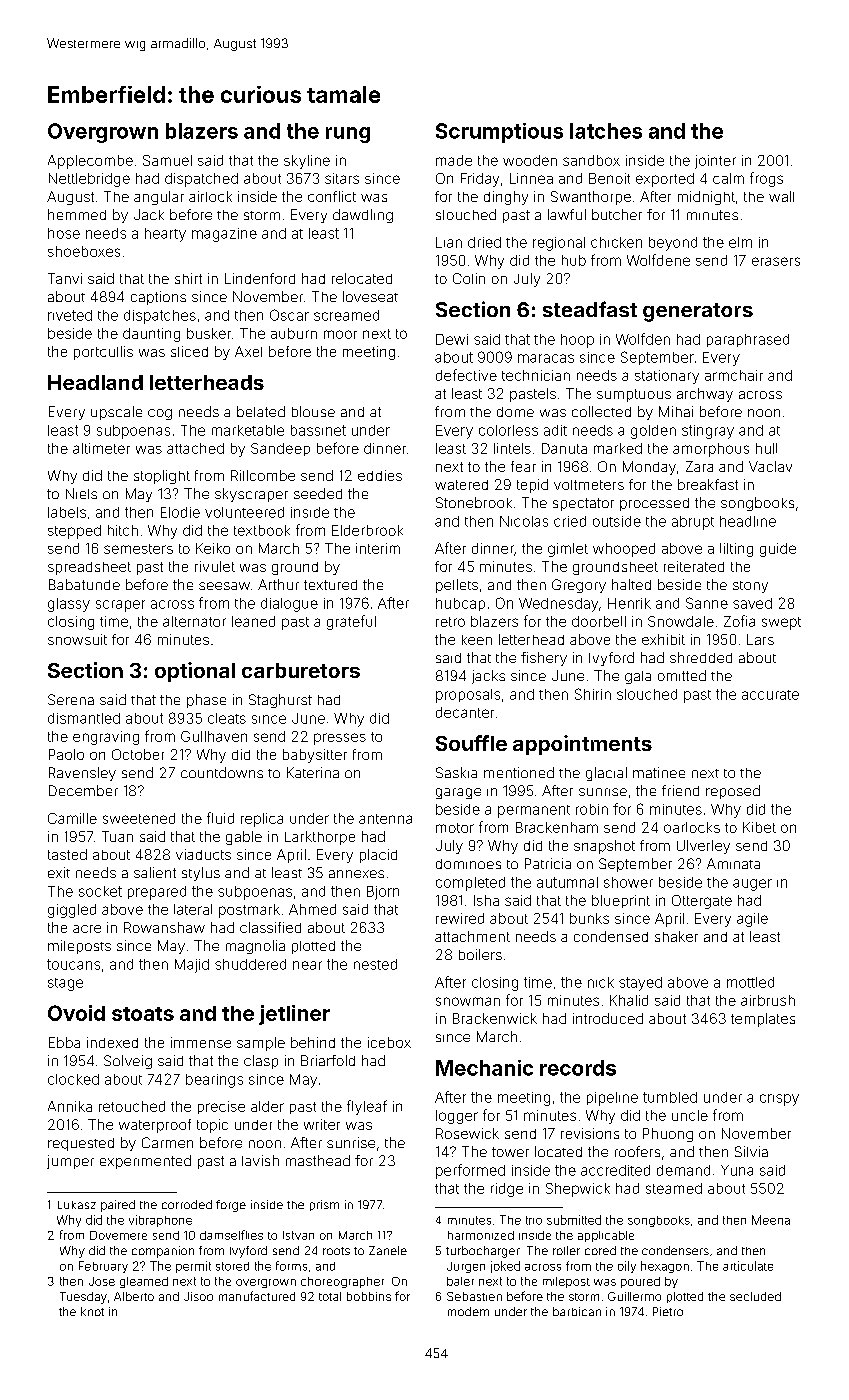 The width and height of the page is (849, 1400). What do you see at coordinates (465, 712) in the page?
I see `decanter` at bounding box center [465, 712].
